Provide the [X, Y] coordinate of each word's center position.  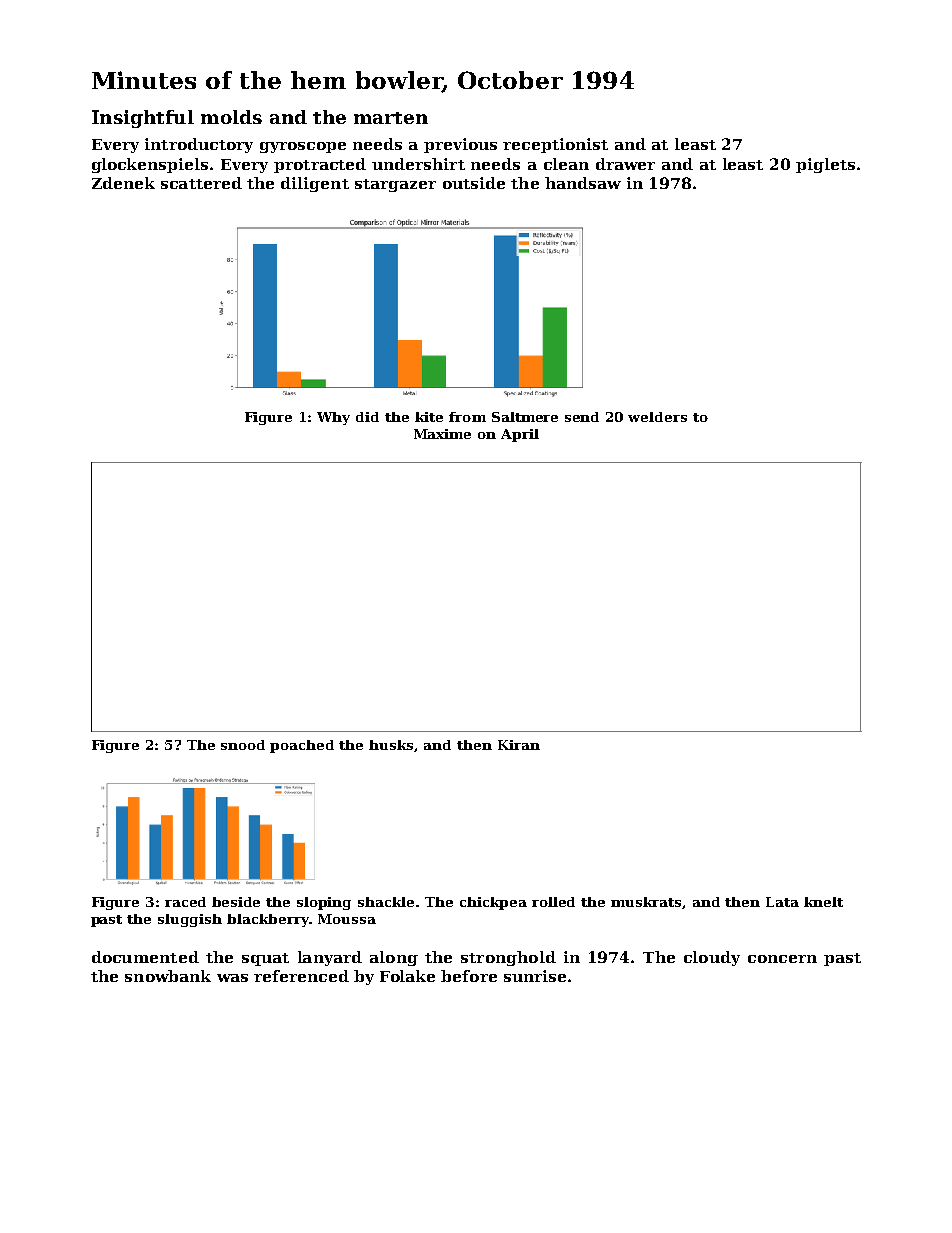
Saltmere [525, 417]
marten [391, 118]
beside [236, 902]
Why [333, 418]
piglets [825, 165]
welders [657, 417]
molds [231, 117]
